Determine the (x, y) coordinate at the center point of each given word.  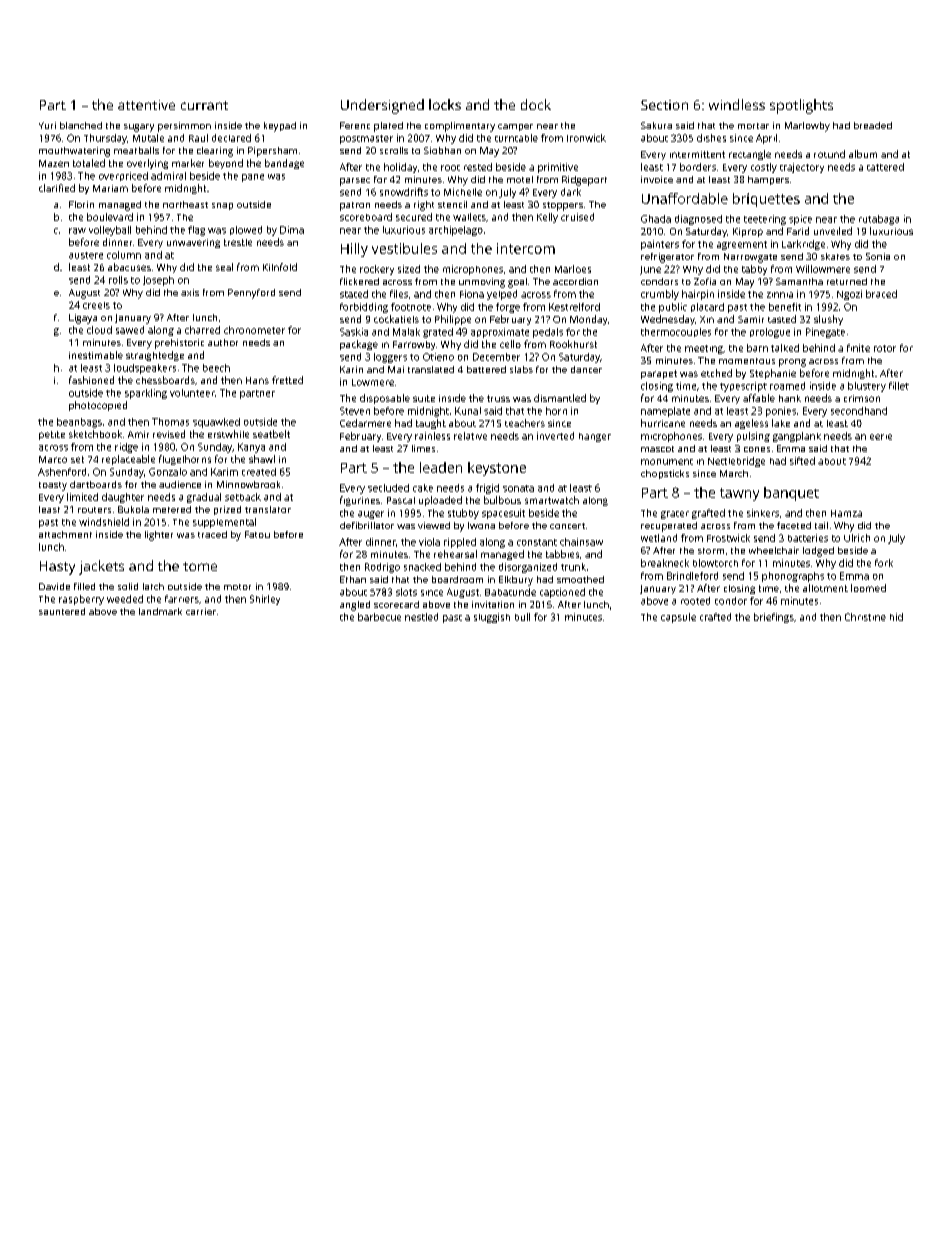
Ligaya (83, 319)
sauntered (62, 611)
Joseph (158, 281)
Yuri (47, 125)
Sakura (656, 125)
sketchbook (95, 434)
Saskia (354, 332)
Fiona (472, 294)
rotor (885, 348)
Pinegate (825, 333)
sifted (802, 461)
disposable (385, 399)
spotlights (801, 106)
